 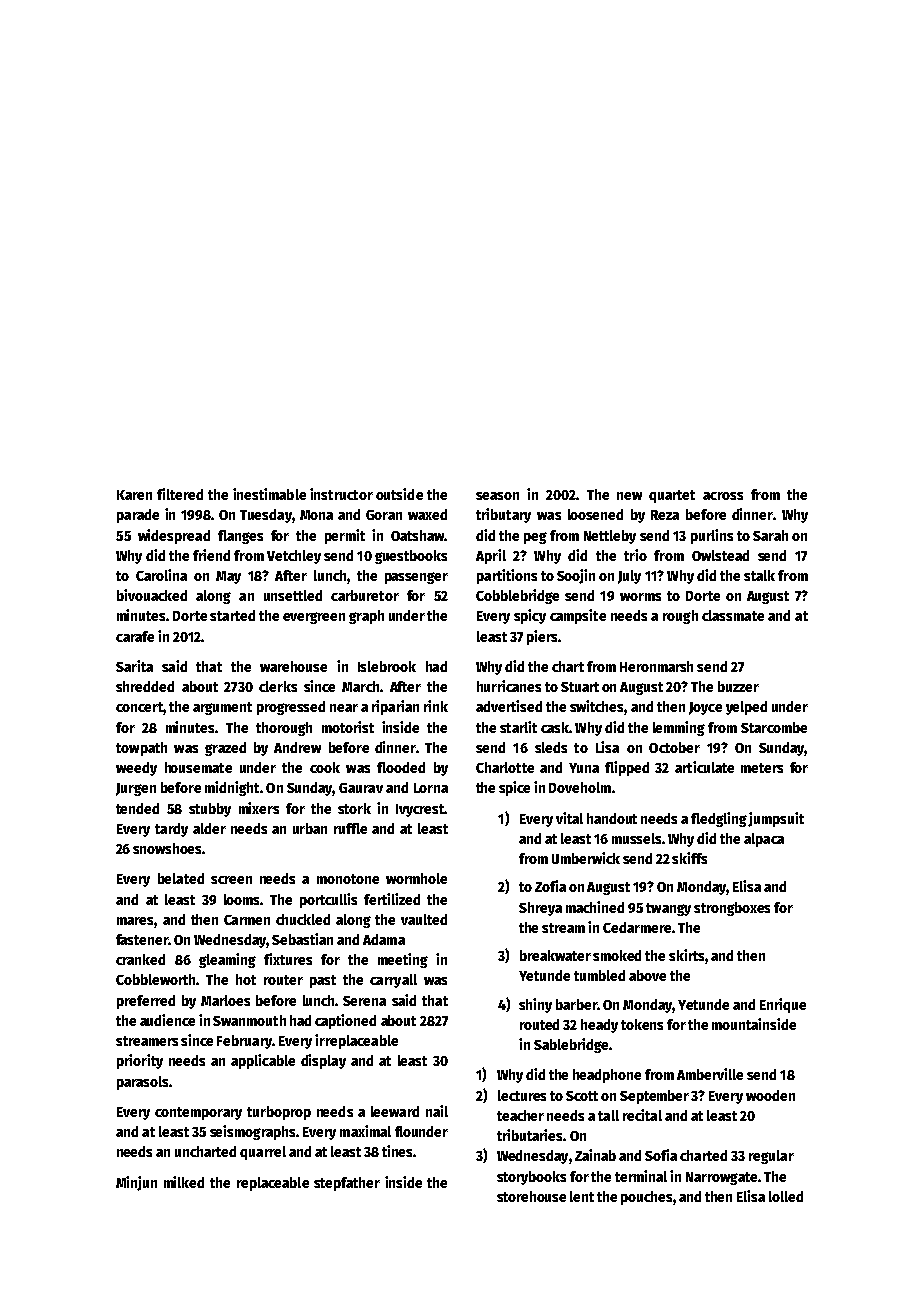 What do you see at coordinates (399, 494) in the screenshot?
I see `outside` at bounding box center [399, 494].
